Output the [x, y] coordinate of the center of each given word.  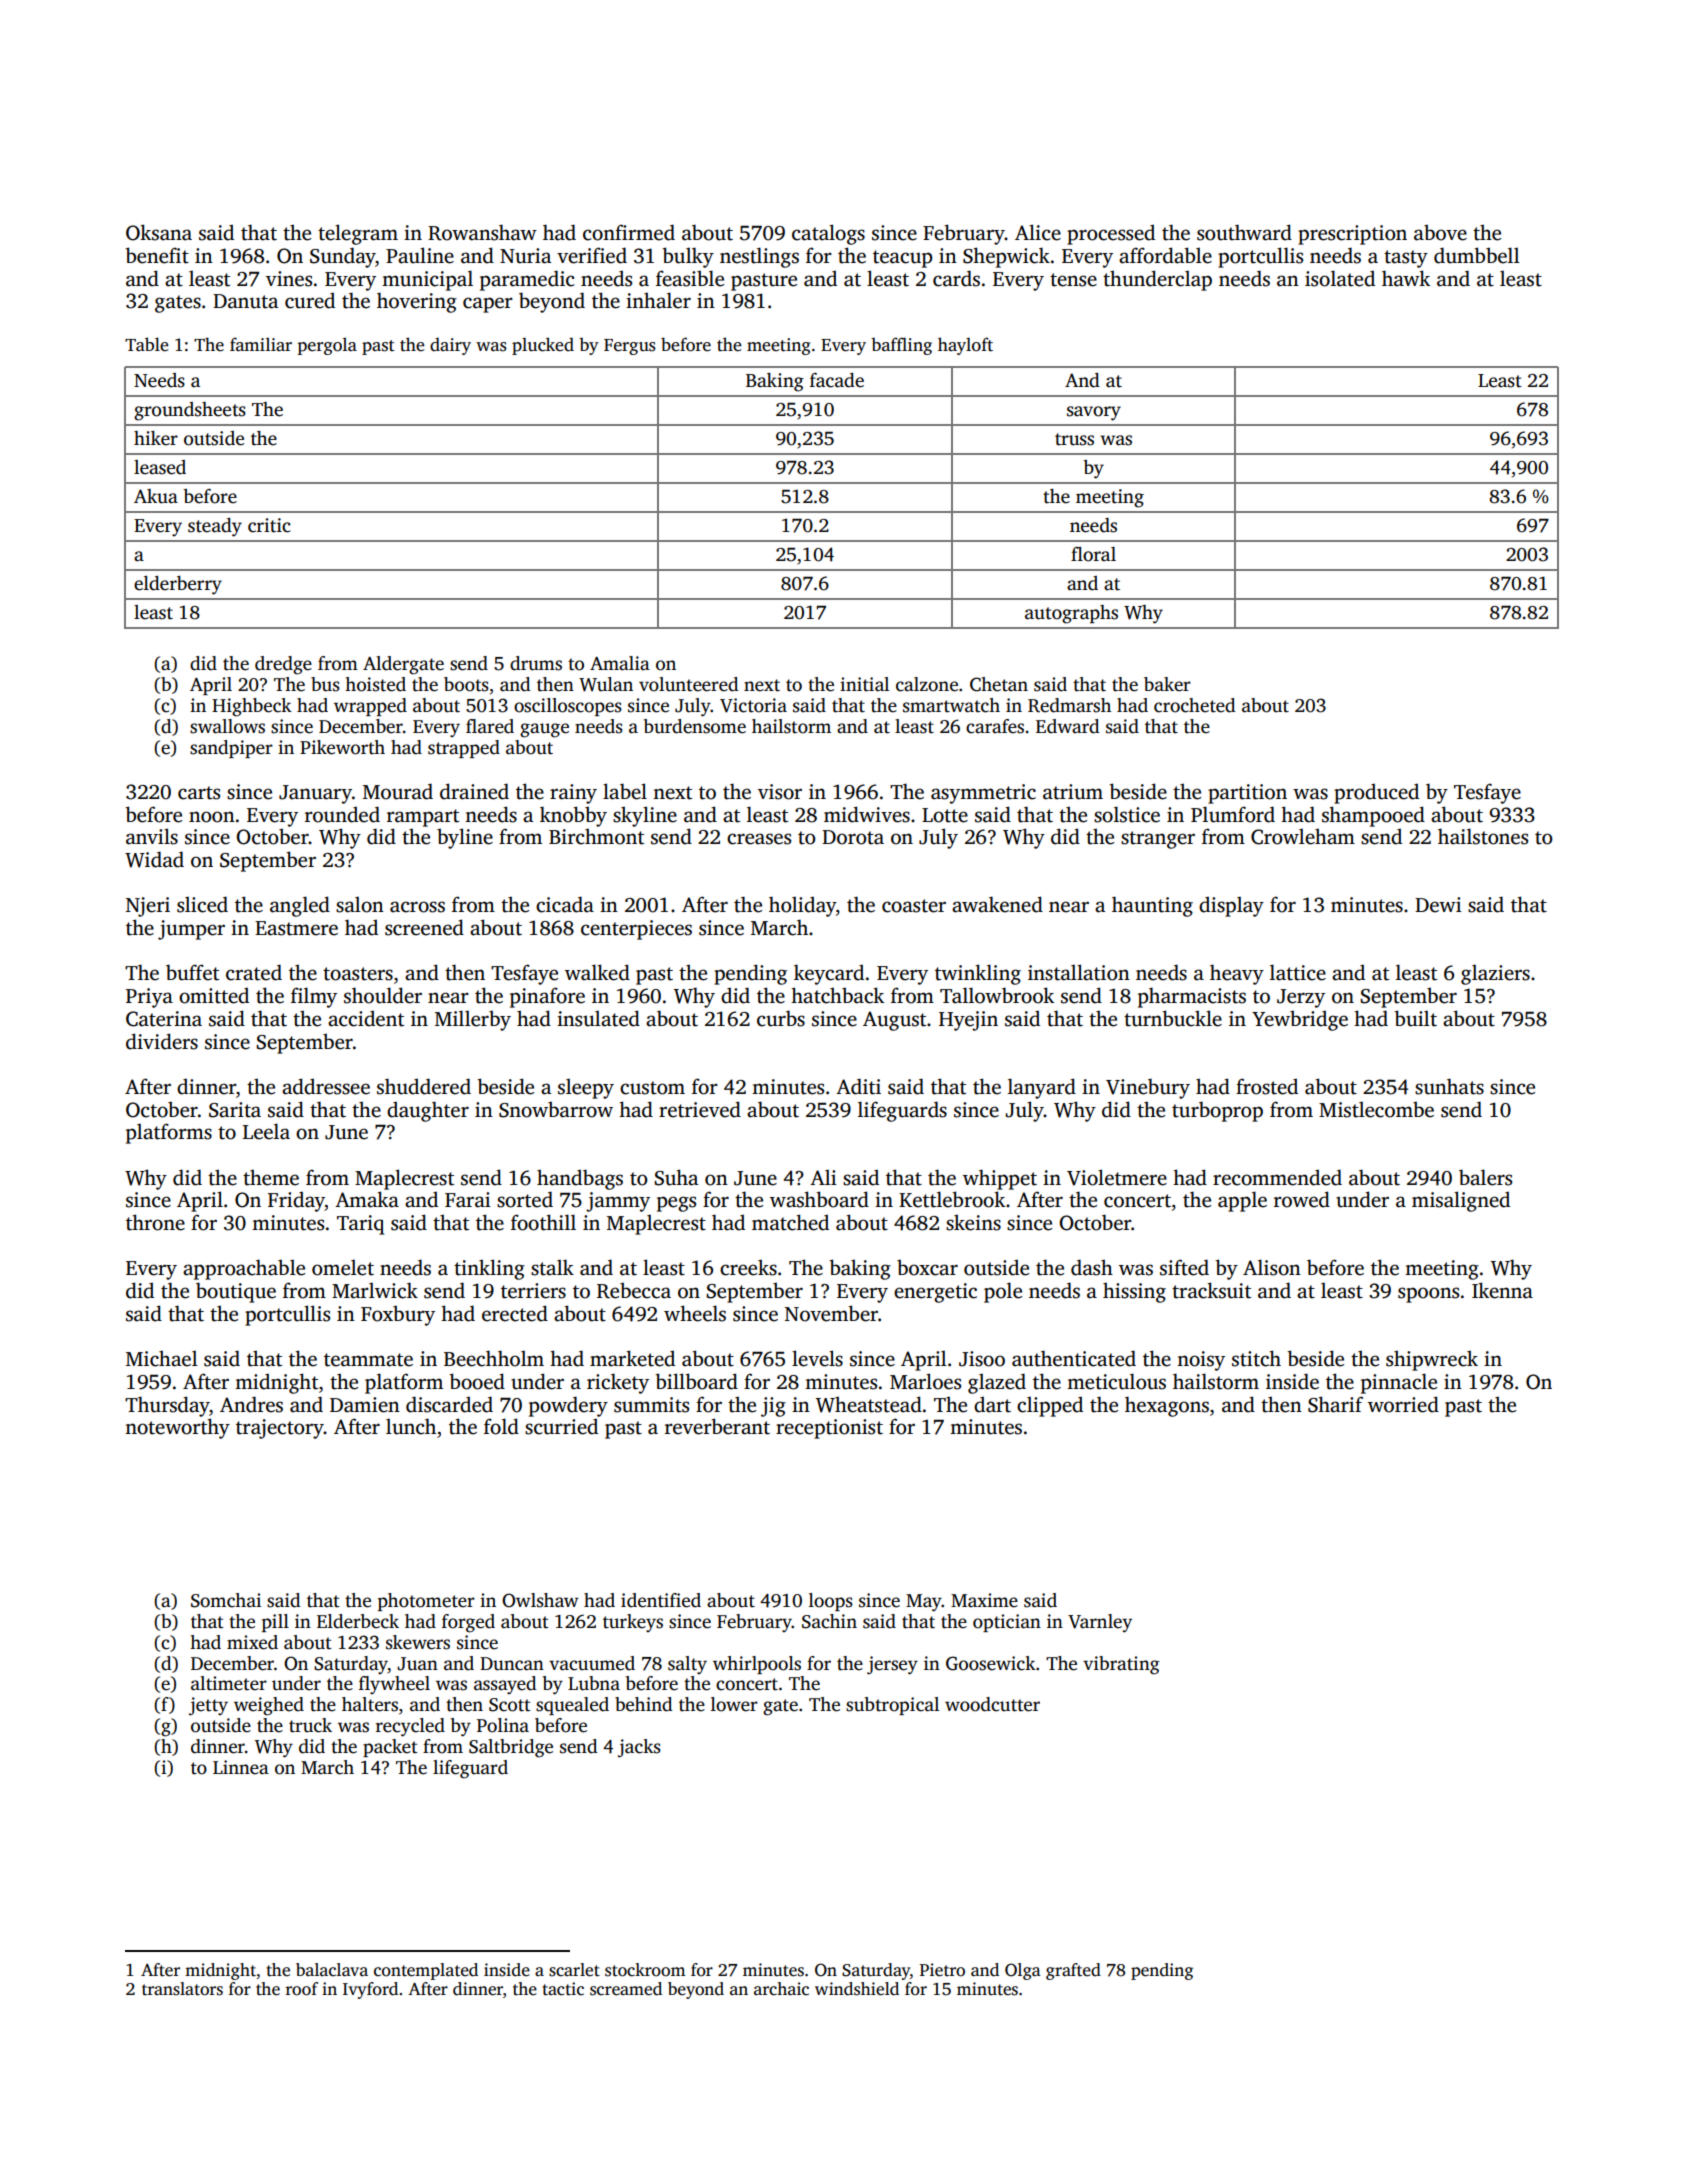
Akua [156, 496]
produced [1376, 793]
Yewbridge [1300, 1020]
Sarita [235, 1110]
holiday [802, 906]
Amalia [620, 663]
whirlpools [757, 1665]
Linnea [241, 1767]
